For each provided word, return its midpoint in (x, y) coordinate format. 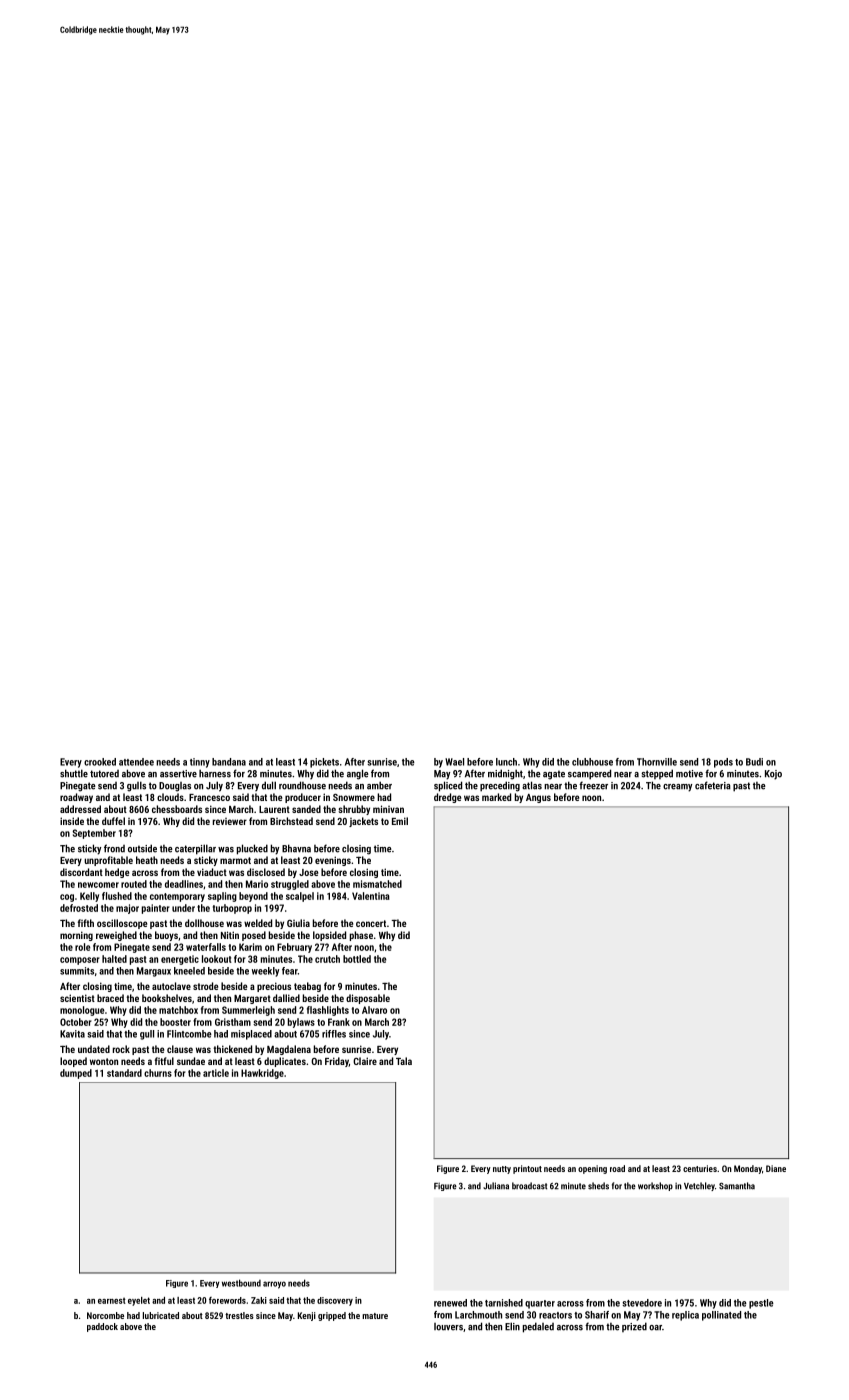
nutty (502, 1170)
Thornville (657, 762)
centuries (700, 1168)
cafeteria (713, 785)
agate (554, 775)
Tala (404, 1061)
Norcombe (105, 1315)
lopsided (329, 936)
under (183, 908)
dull (269, 785)
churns (158, 1073)
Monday (748, 1169)
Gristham (233, 1022)
